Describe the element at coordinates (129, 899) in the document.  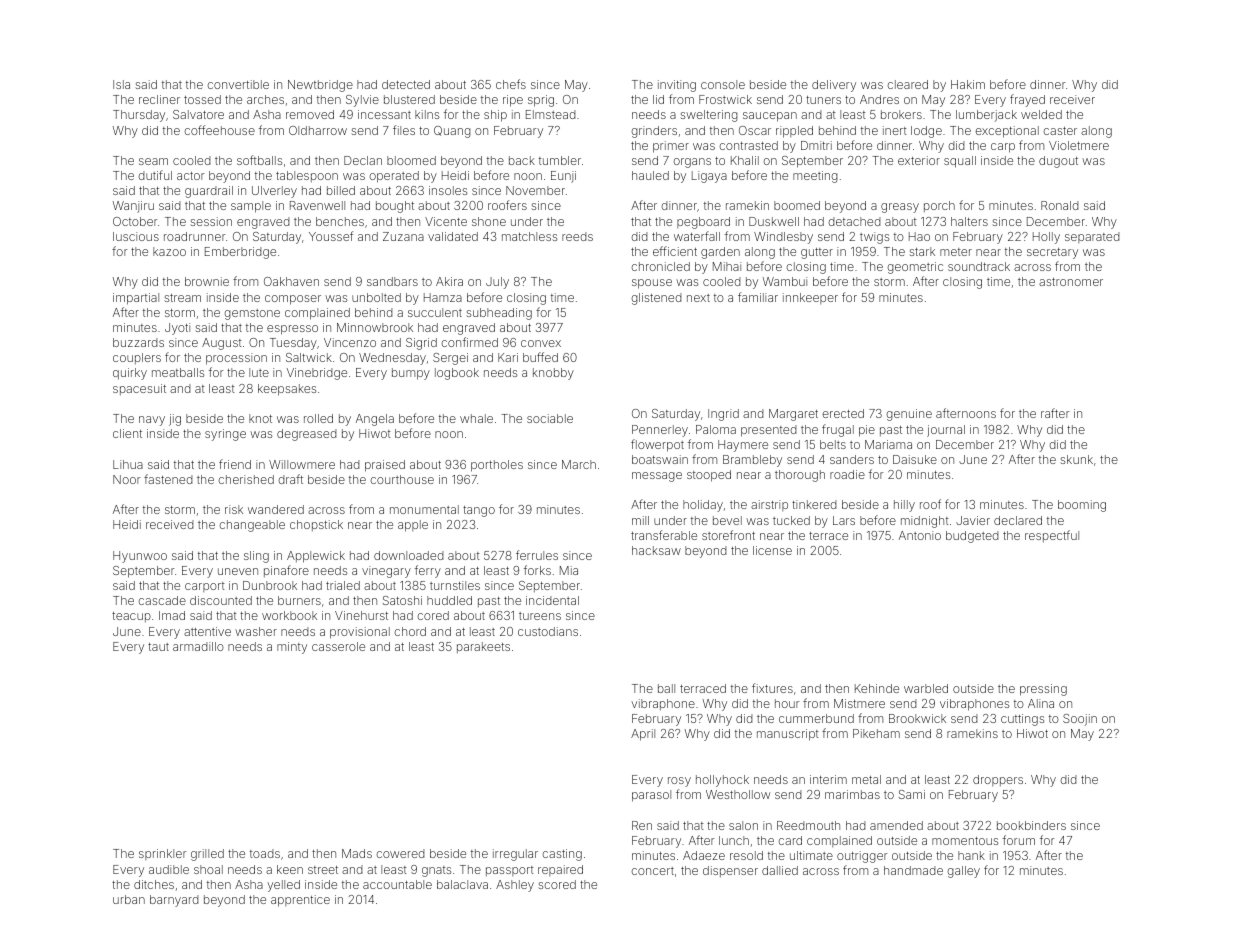
I see `urban` at that location.
